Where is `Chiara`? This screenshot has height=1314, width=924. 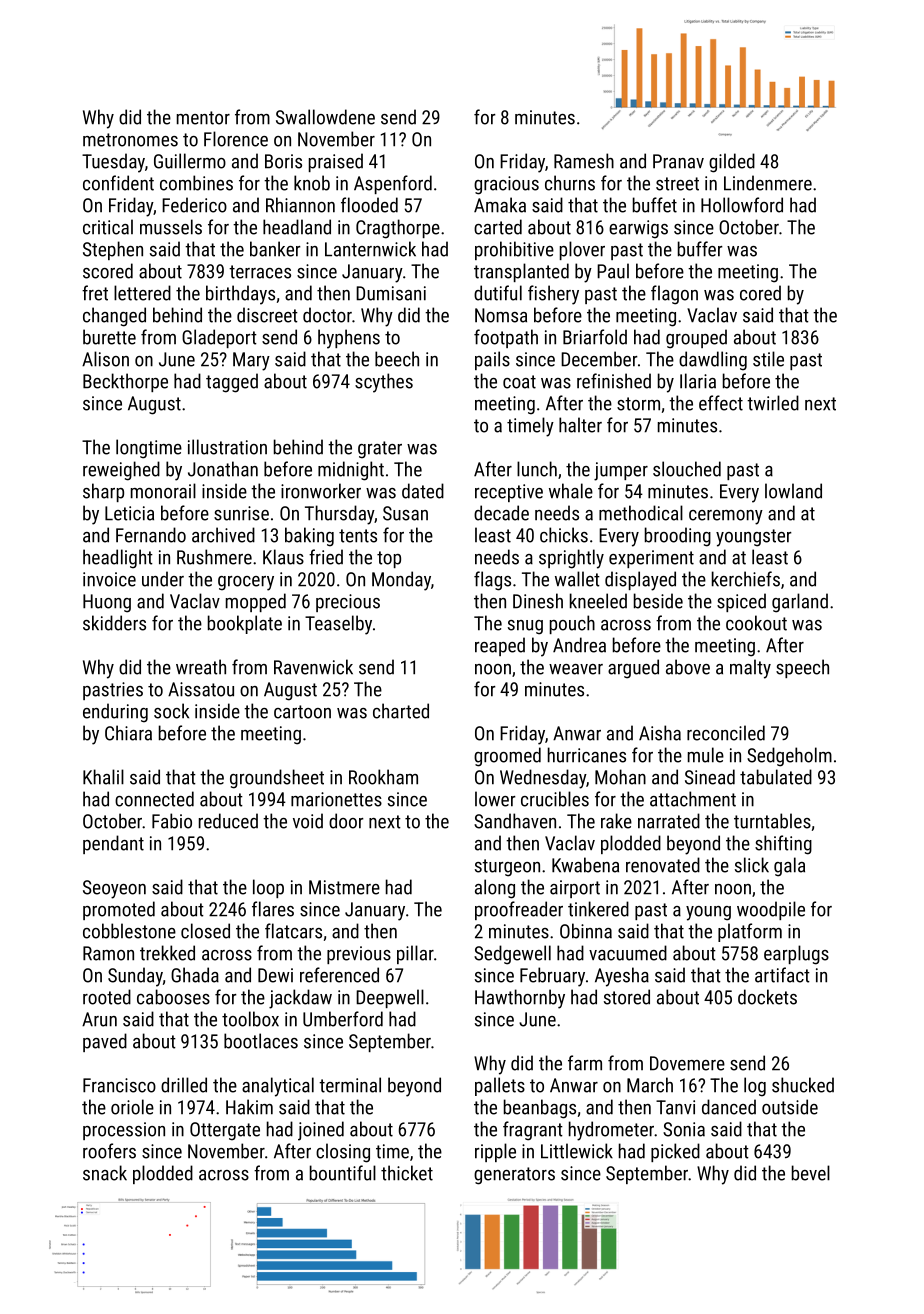
Chiara is located at coordinates (128, 733).
